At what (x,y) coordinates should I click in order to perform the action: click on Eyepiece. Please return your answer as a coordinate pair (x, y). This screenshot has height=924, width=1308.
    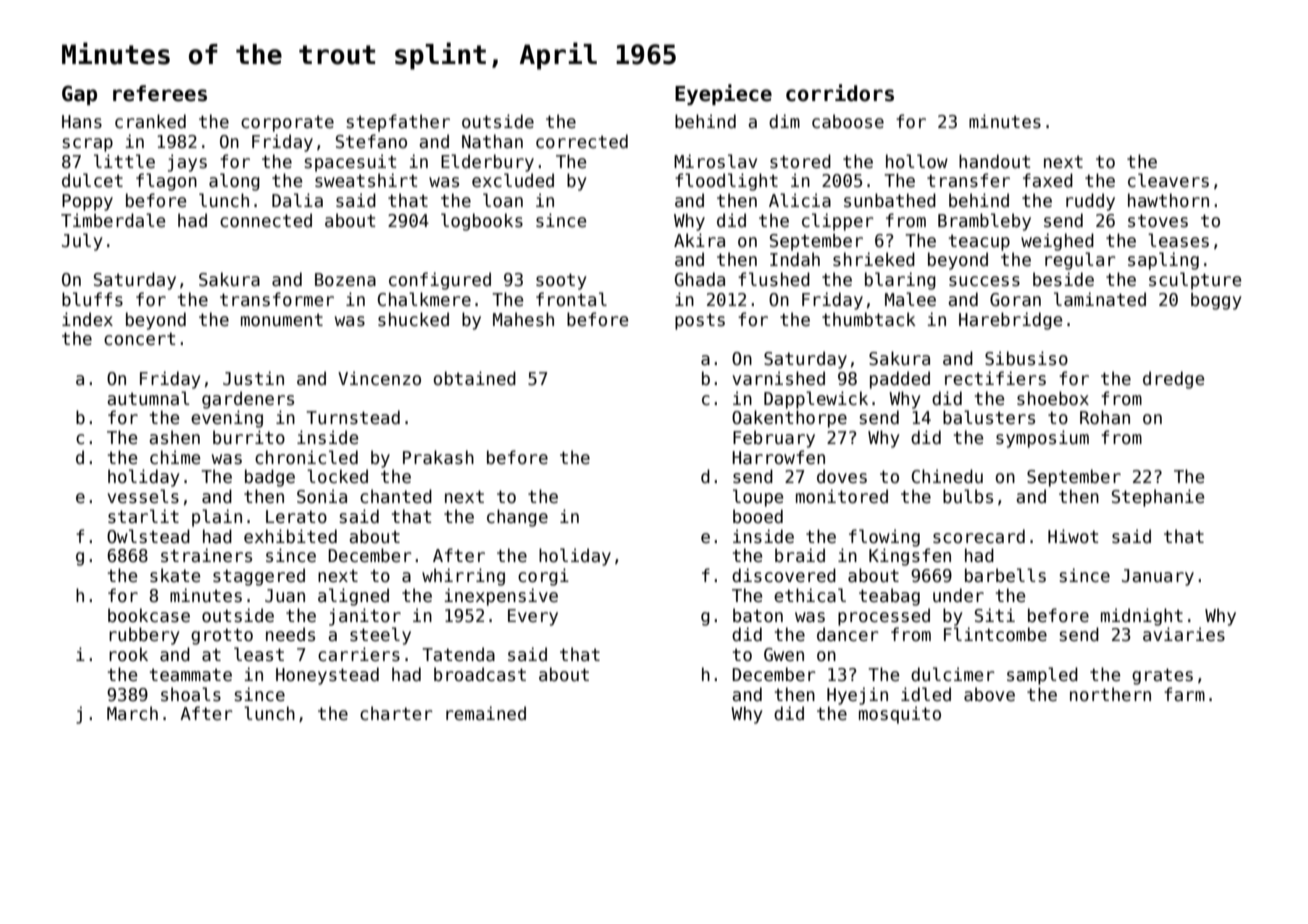
    Looking at the image, I should click on (723, 94).
